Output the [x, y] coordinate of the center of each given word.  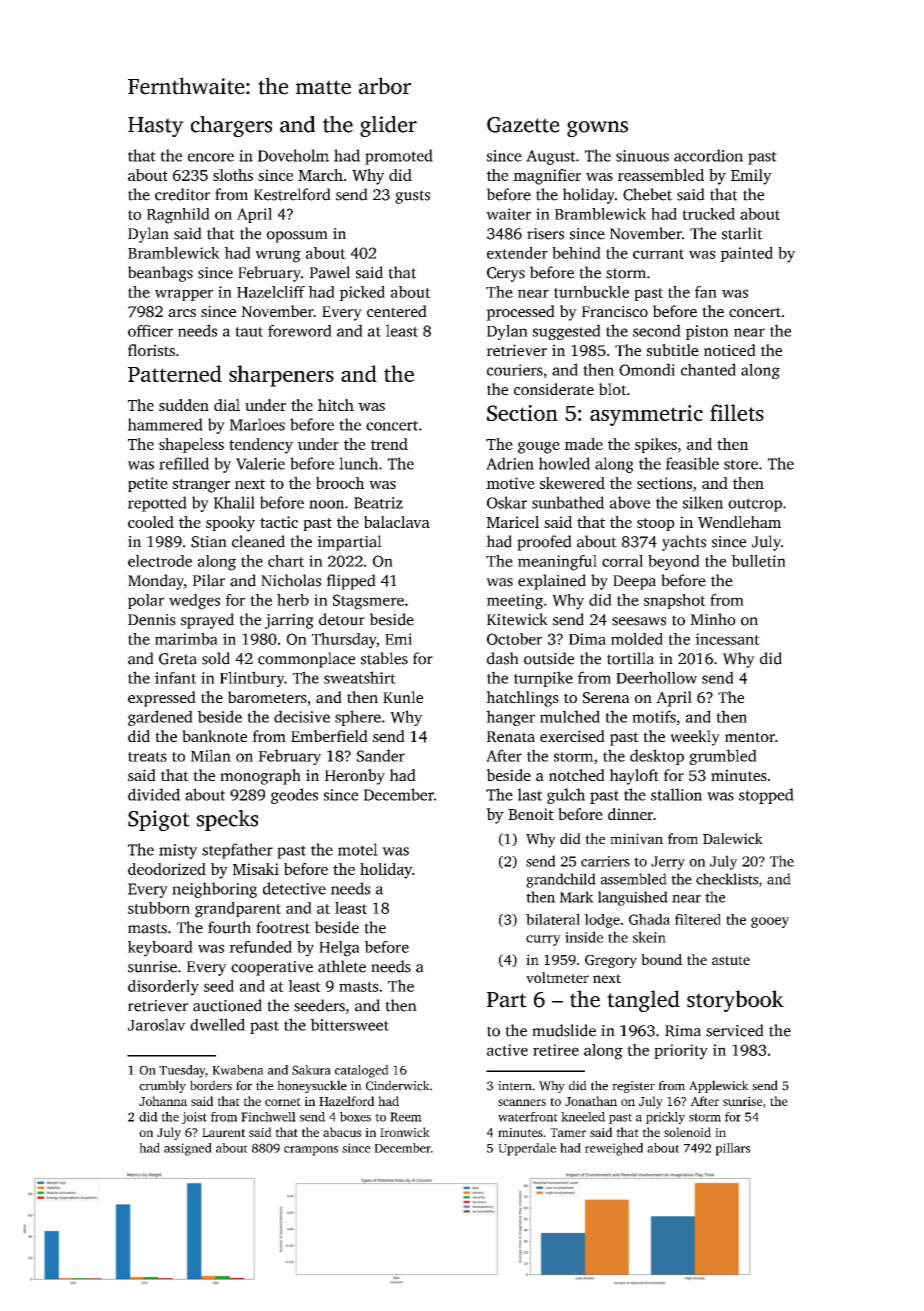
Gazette [523, 125]
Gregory [611, 961]
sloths [233, 175]
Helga [339, 949]
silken [703, 502]
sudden [184, 405]
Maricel [513, 522]
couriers [515, 370]
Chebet [647, 194]
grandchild [561, 880]
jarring [289, 621]
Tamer [568, 1132]
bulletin [758, 561]
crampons [311, 1151]
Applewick [719, 1086]
